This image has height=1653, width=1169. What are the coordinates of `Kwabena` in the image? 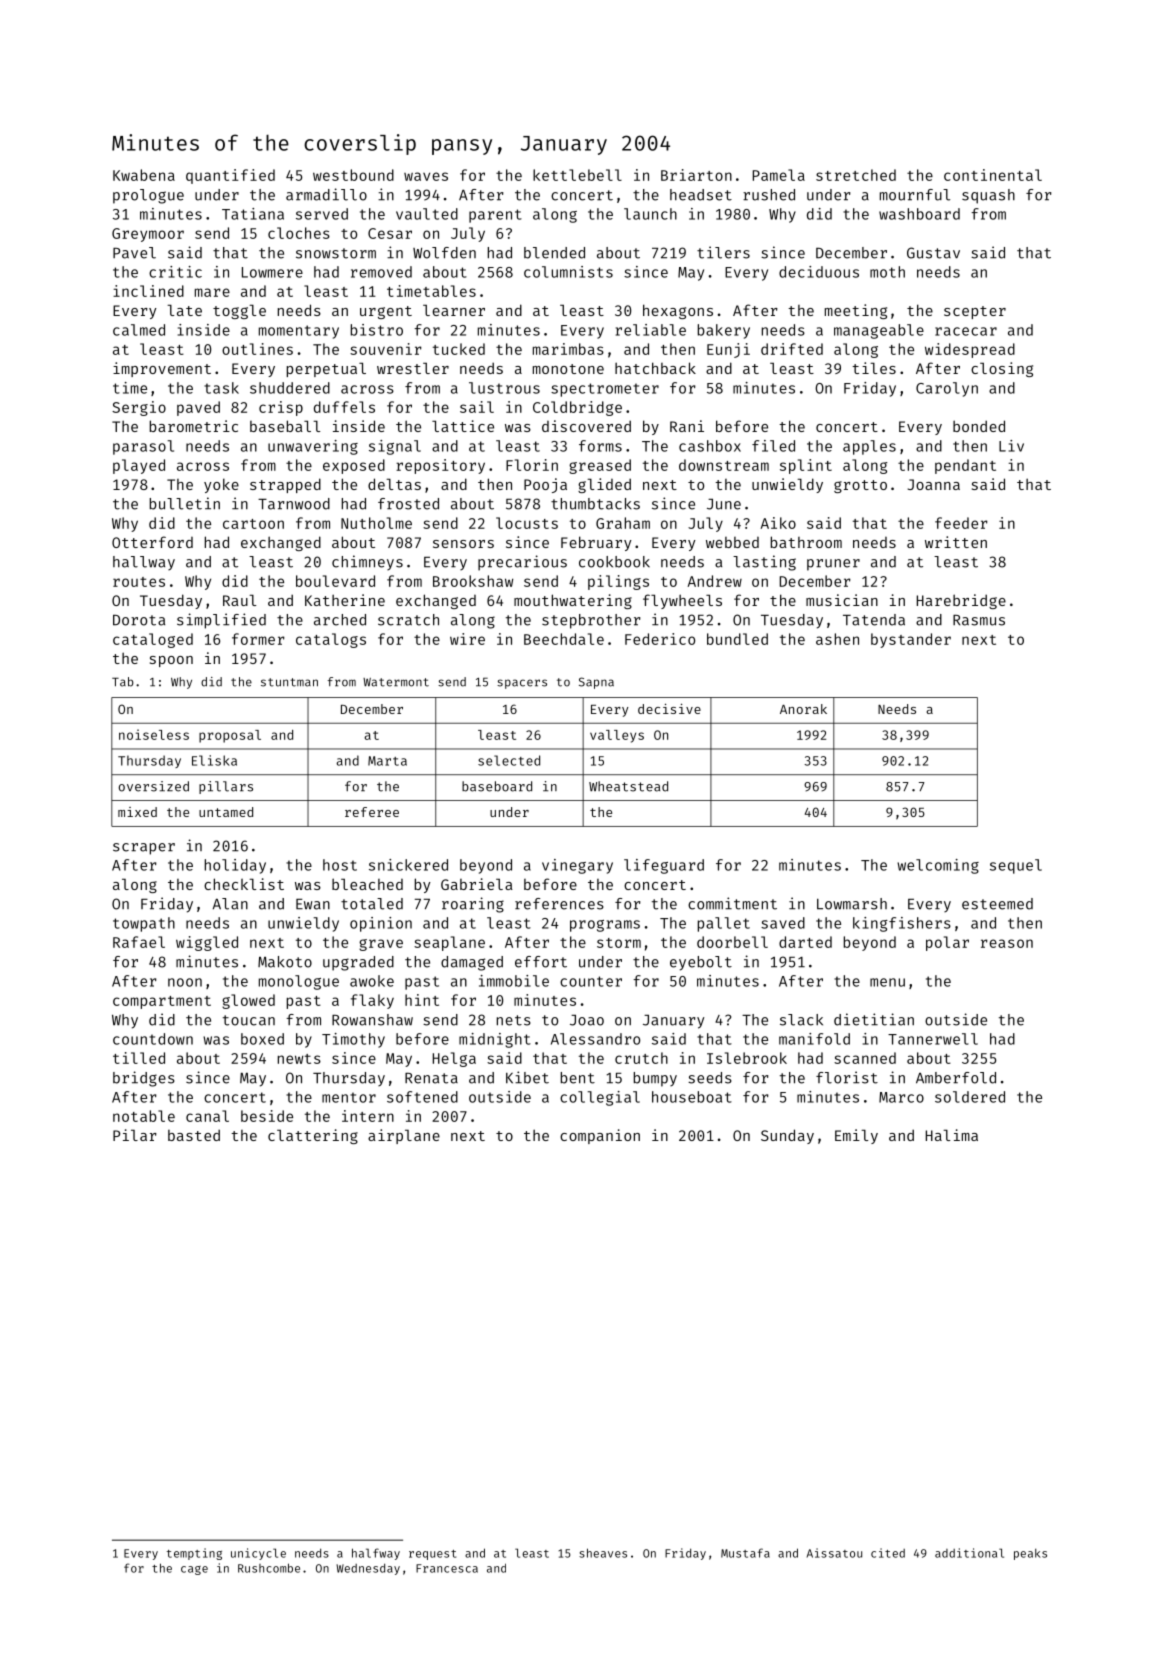 It's located at (144, 175).
